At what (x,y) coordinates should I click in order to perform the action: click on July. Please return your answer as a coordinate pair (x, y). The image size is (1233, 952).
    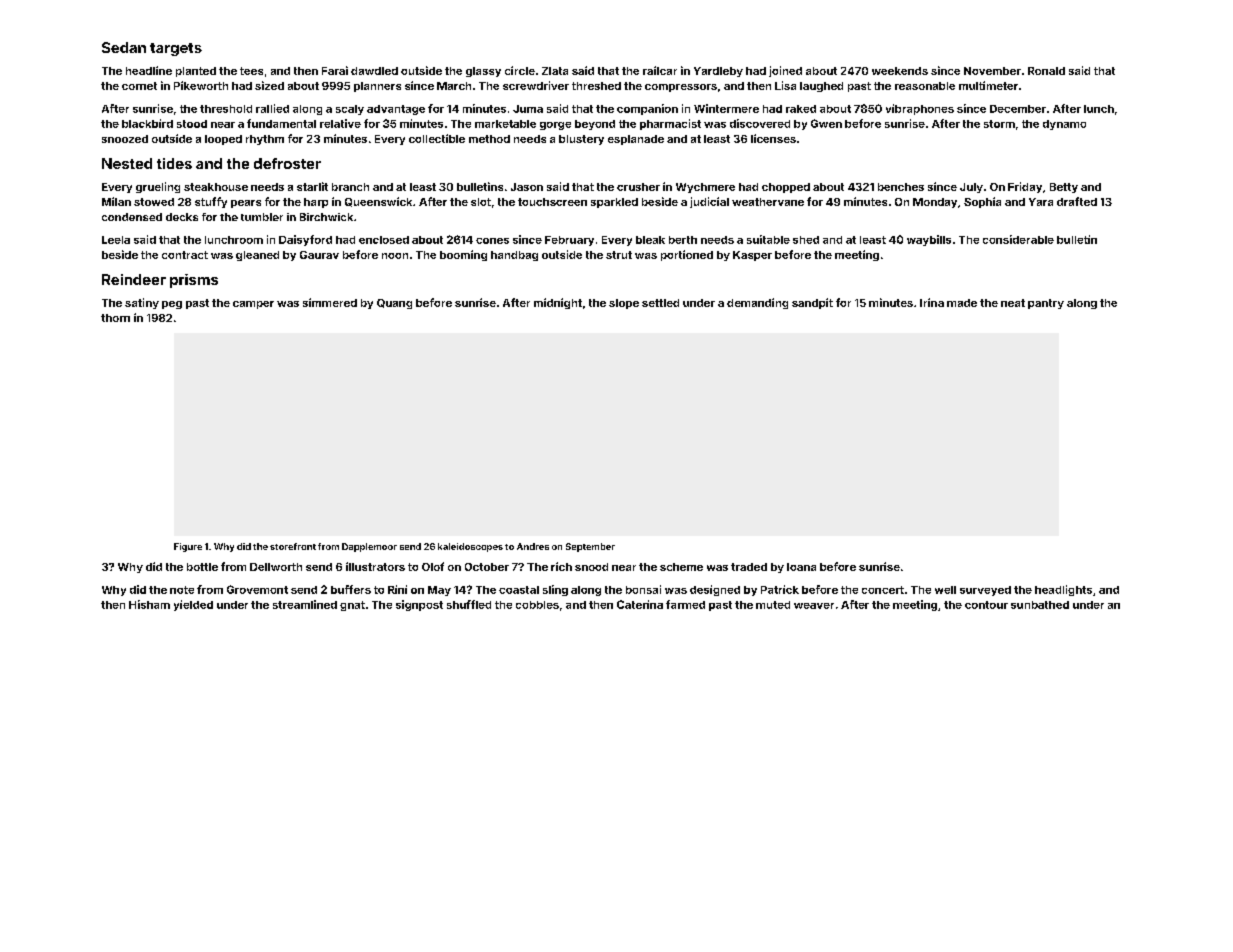
    Looking at the image, I should click on (971, 188).
